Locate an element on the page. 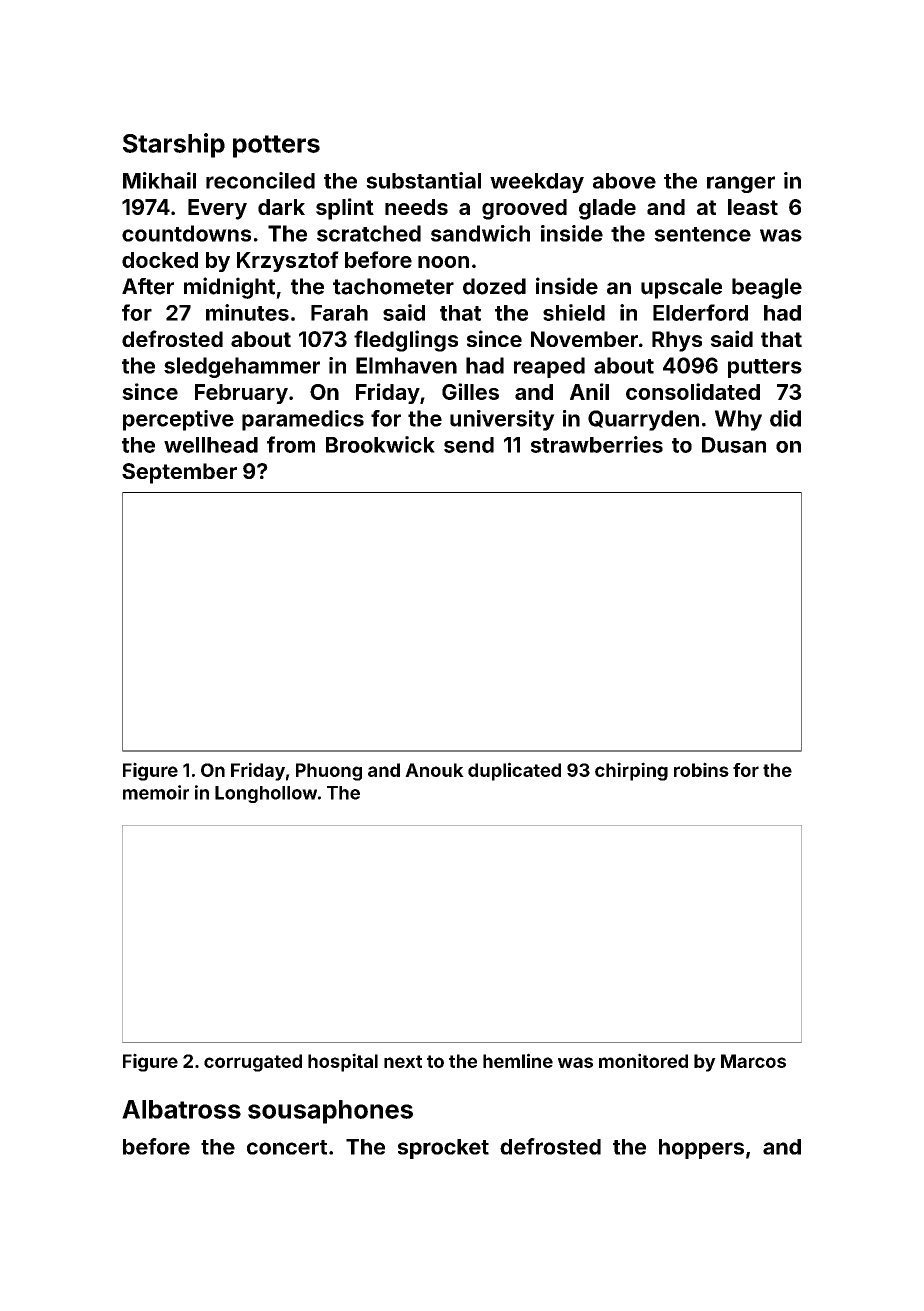 Image resolution: width=924 pixels, height=1311 pixels. hemline is located at coordinates (518, 1060).
